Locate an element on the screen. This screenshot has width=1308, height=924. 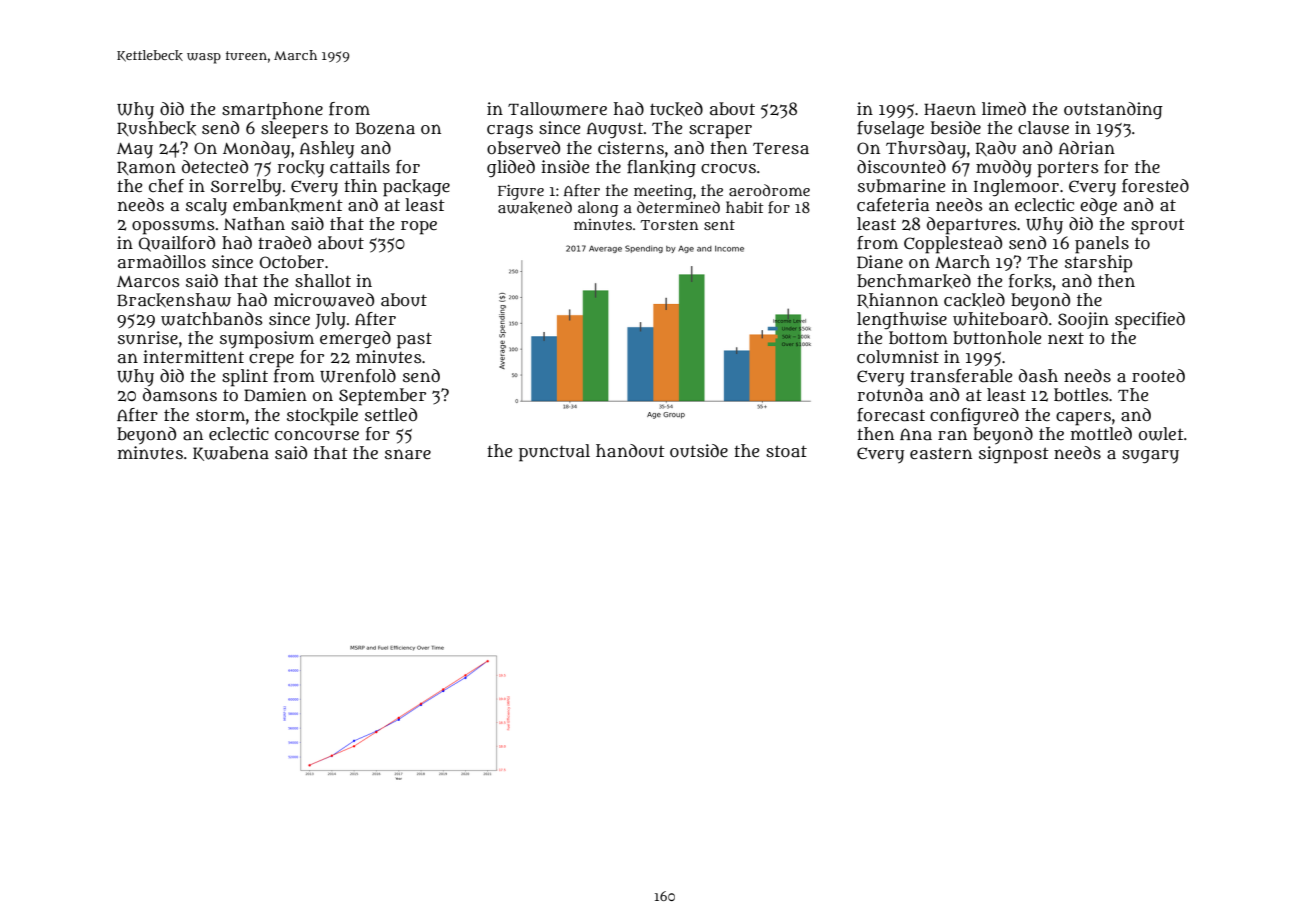
outstanding is located at coordinates (1113, 110).
